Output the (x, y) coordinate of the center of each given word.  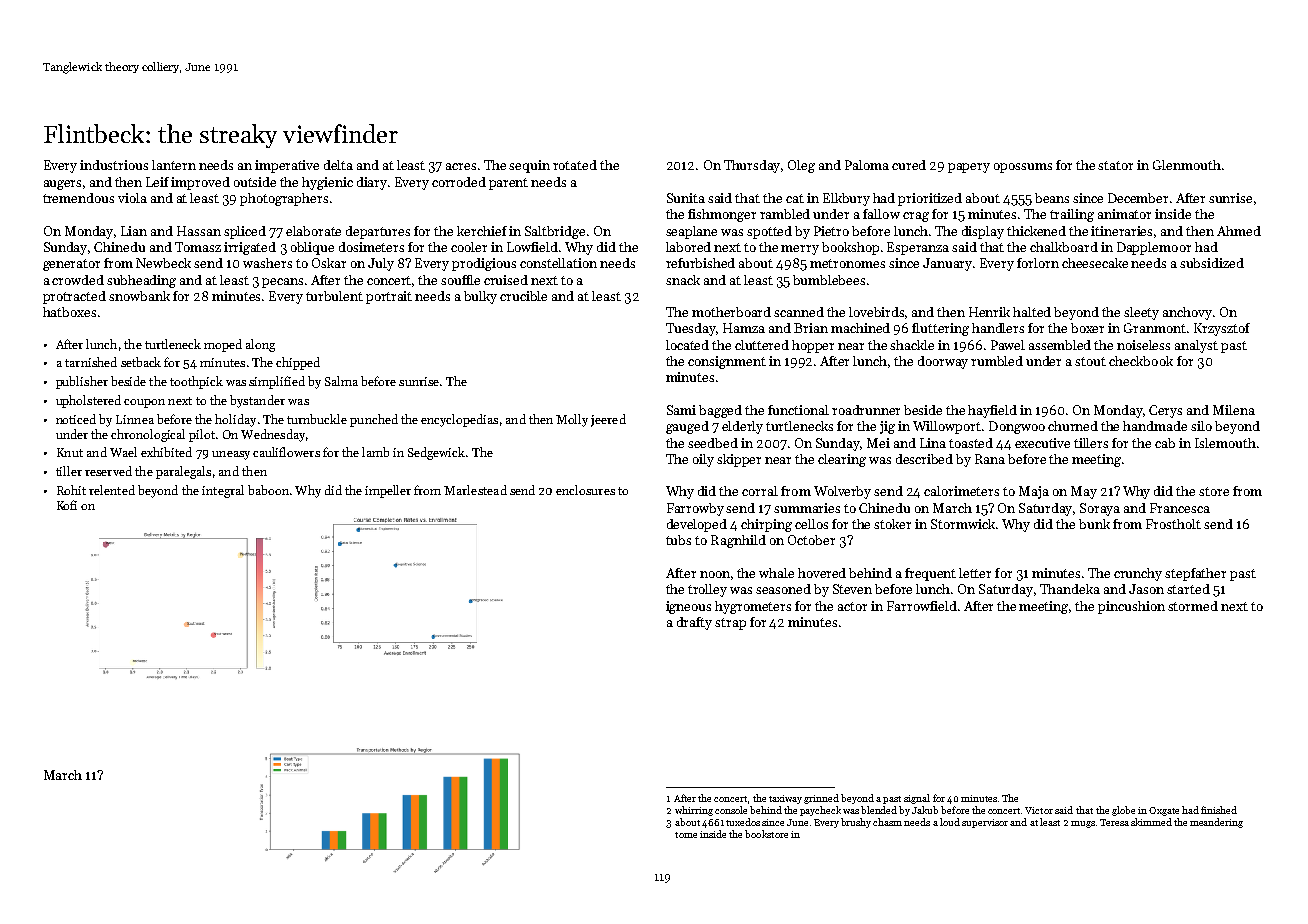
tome (686, 835)
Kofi (67, 505)
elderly (742, 427)
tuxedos (743, 822)
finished (1219, 810)
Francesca (1180, 508)
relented (112, 490)
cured (909, 165)
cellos (811, 524)
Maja (1034, 492)
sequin (529, 166)
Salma (341, 381)
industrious (114, 165)
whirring (694, 811)
